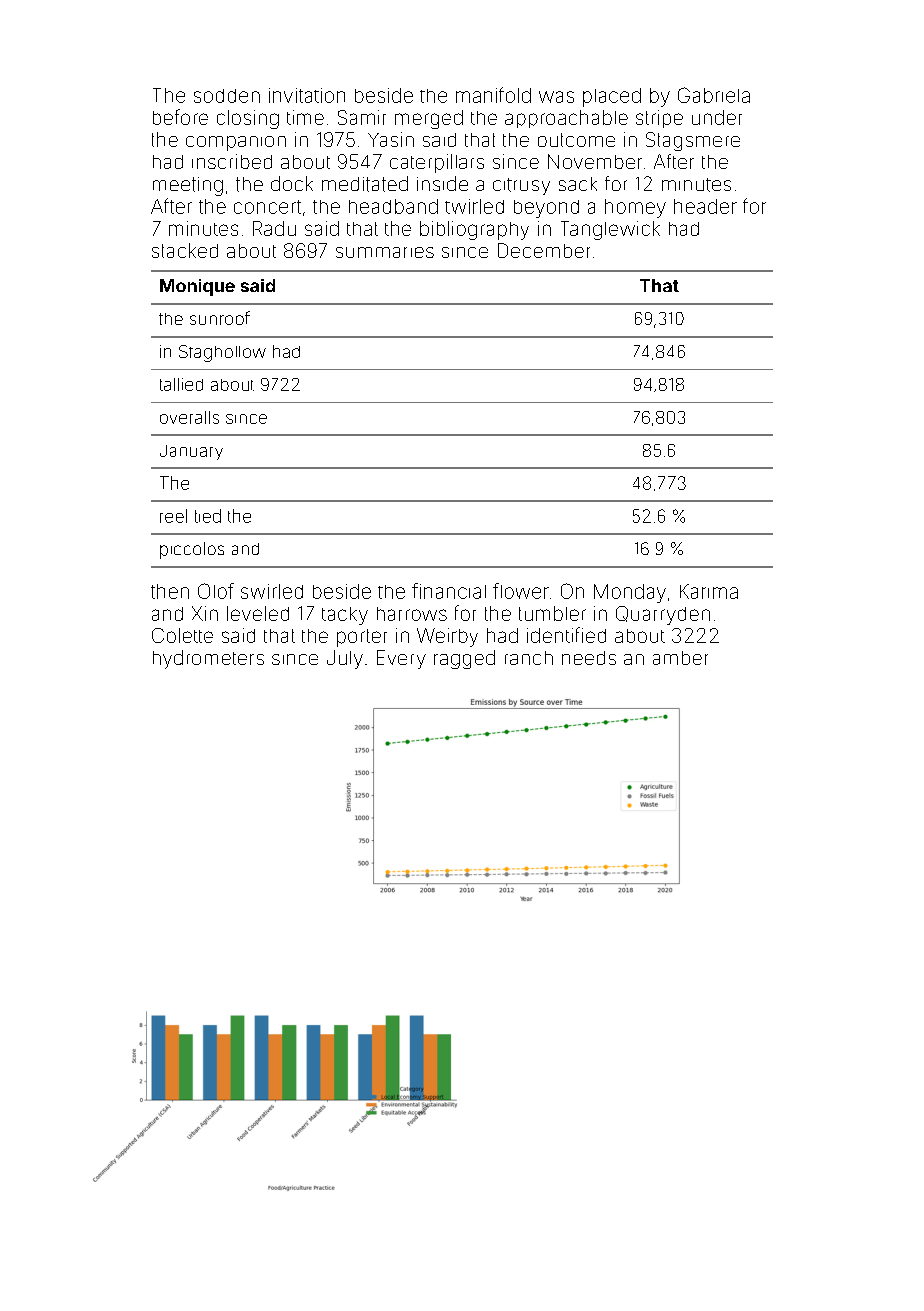 This image has width=924, height=1311. Describe the element at coordinates (612, 97) in the image. I see `placed` at that location.
